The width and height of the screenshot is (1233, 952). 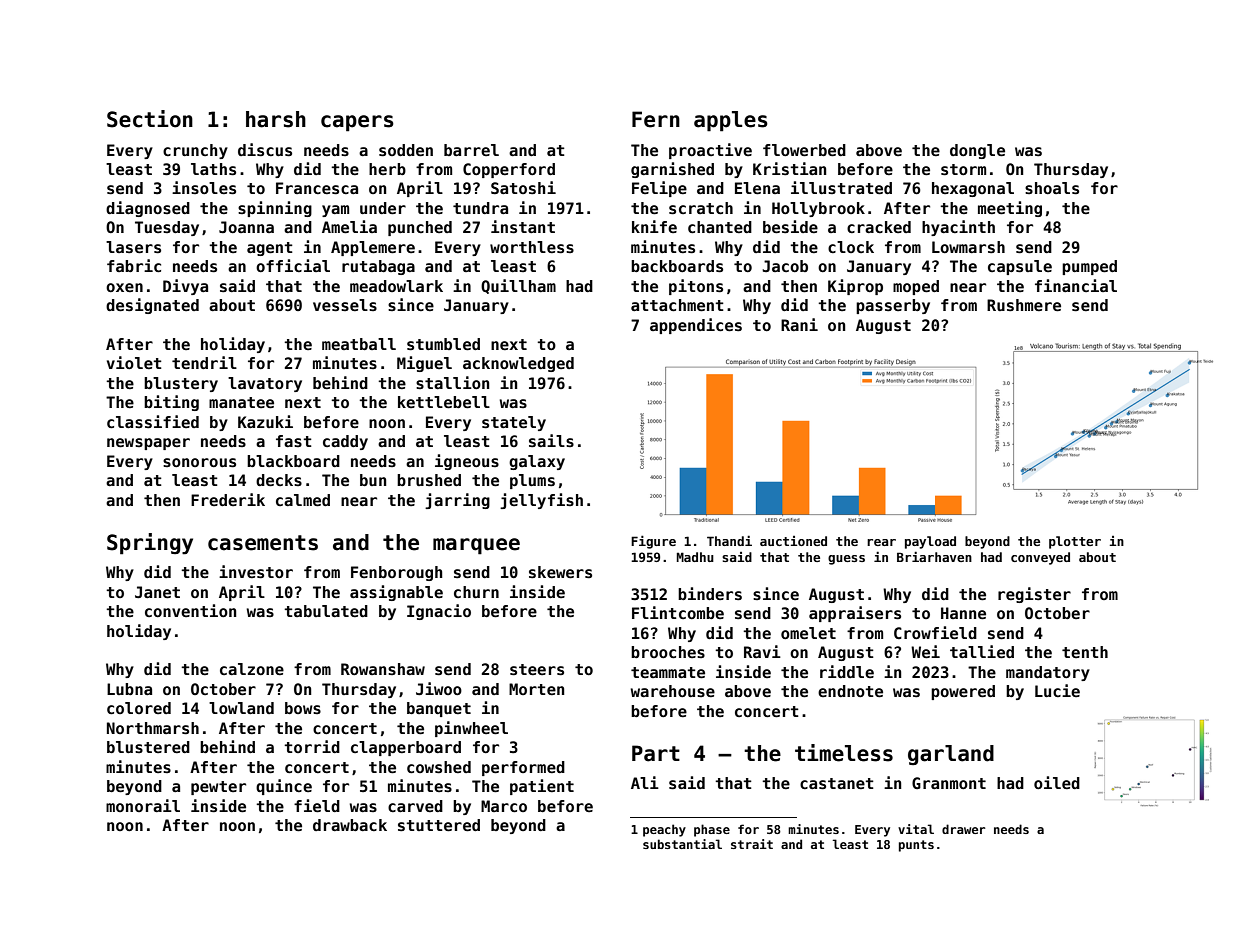 I want to click on monorail, so click(x=143, y=805).
